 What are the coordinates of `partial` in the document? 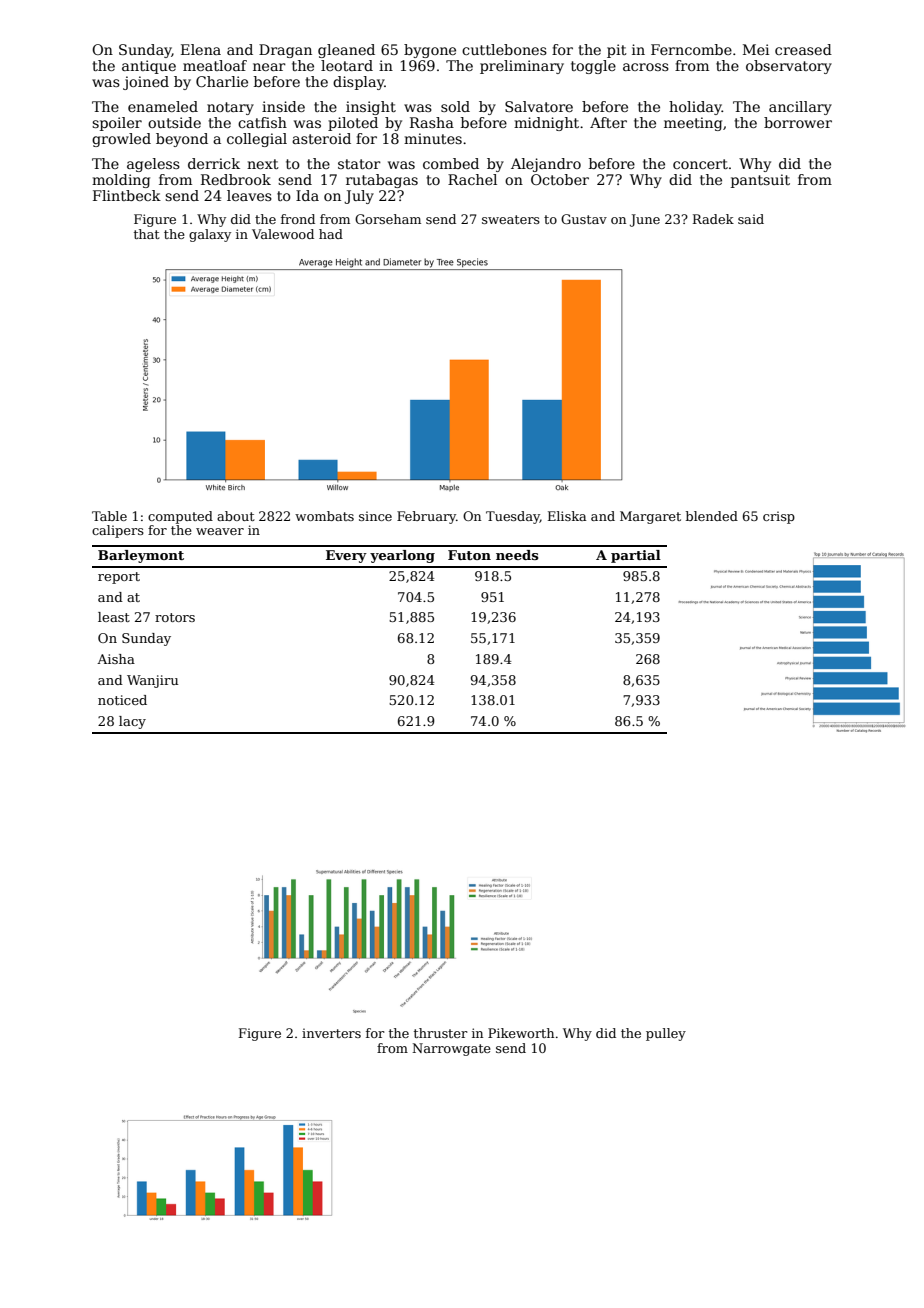 It's located at (636, 556).
